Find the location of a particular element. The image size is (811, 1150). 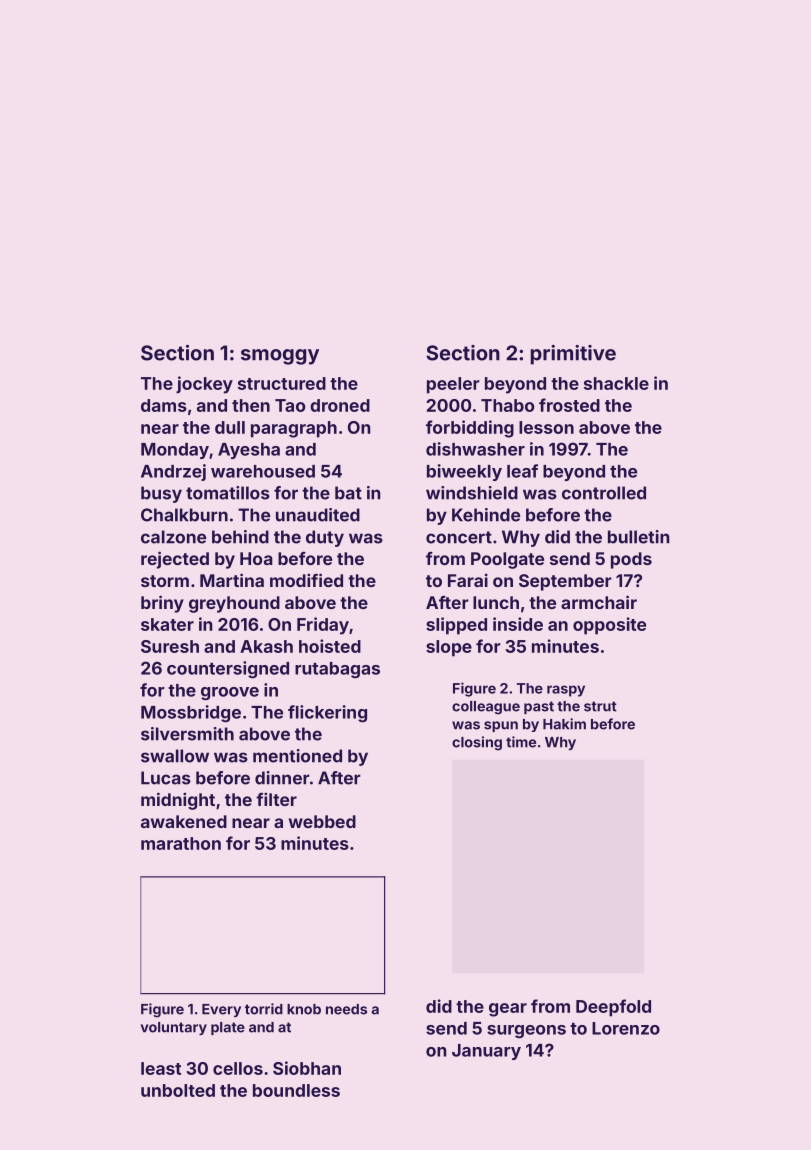

controlled is located at coordinates (604, 493).
